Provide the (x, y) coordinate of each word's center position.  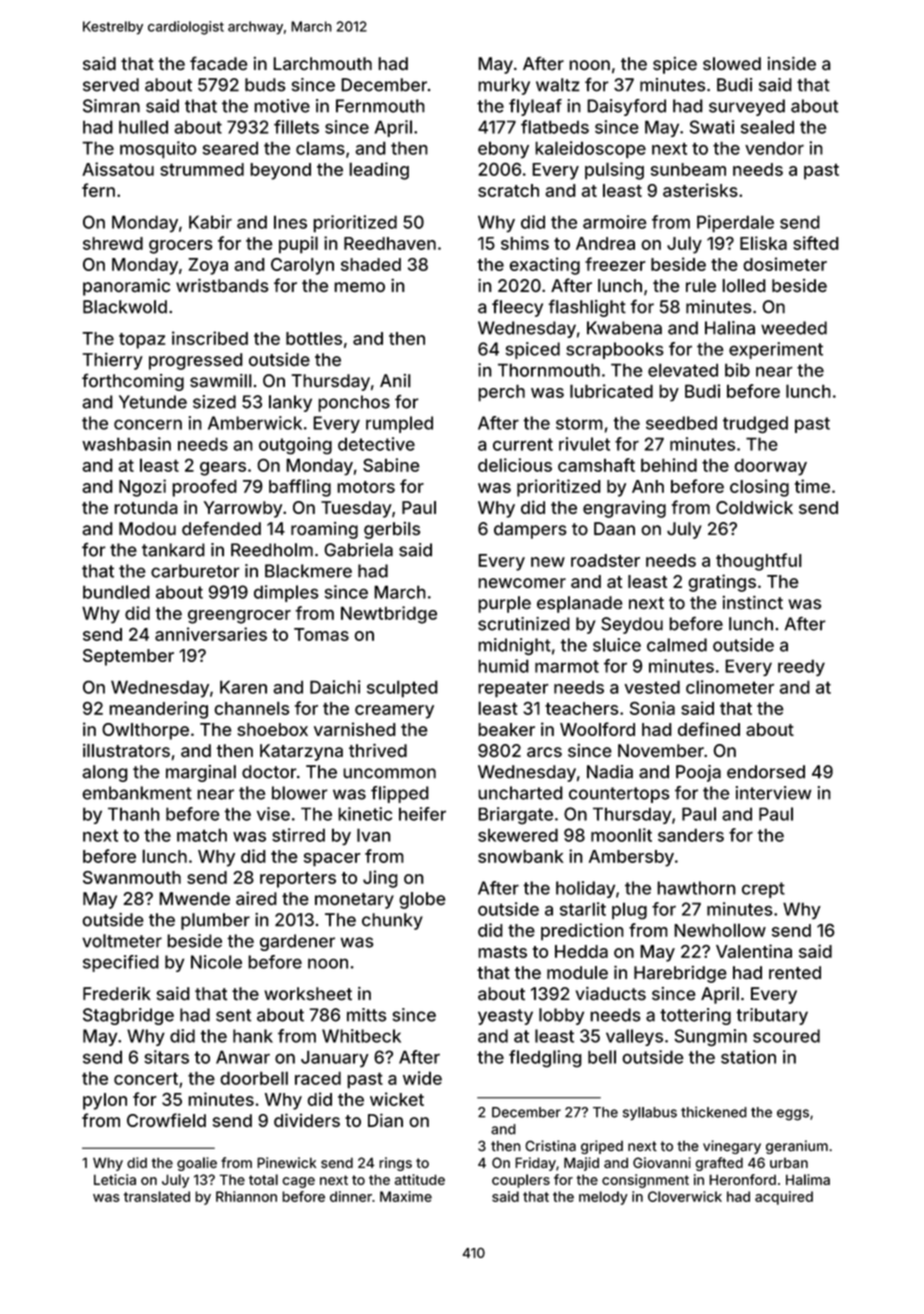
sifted (816, 243)
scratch (508, 190)
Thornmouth (549, 370)
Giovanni (662, 1162)
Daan (614, 528)
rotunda (146, 507)
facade (218, 63)
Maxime (406, 1196)
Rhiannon (246, 1196)
